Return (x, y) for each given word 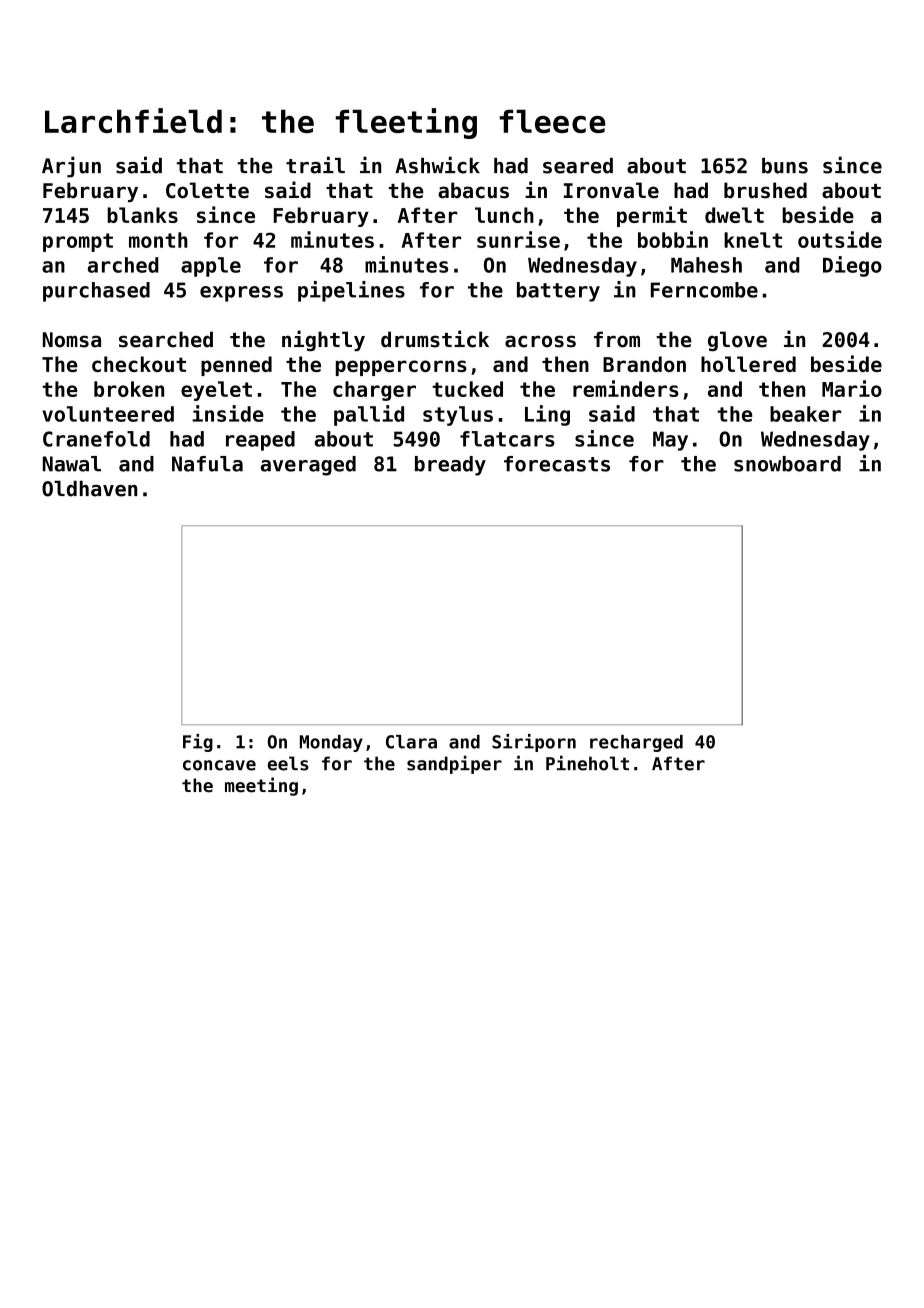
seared (578, 166)
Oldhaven (89, 489)
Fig (198, 743)
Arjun (71, 167)
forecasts (557, 464)
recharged (636, 743)
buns (785, 166)
